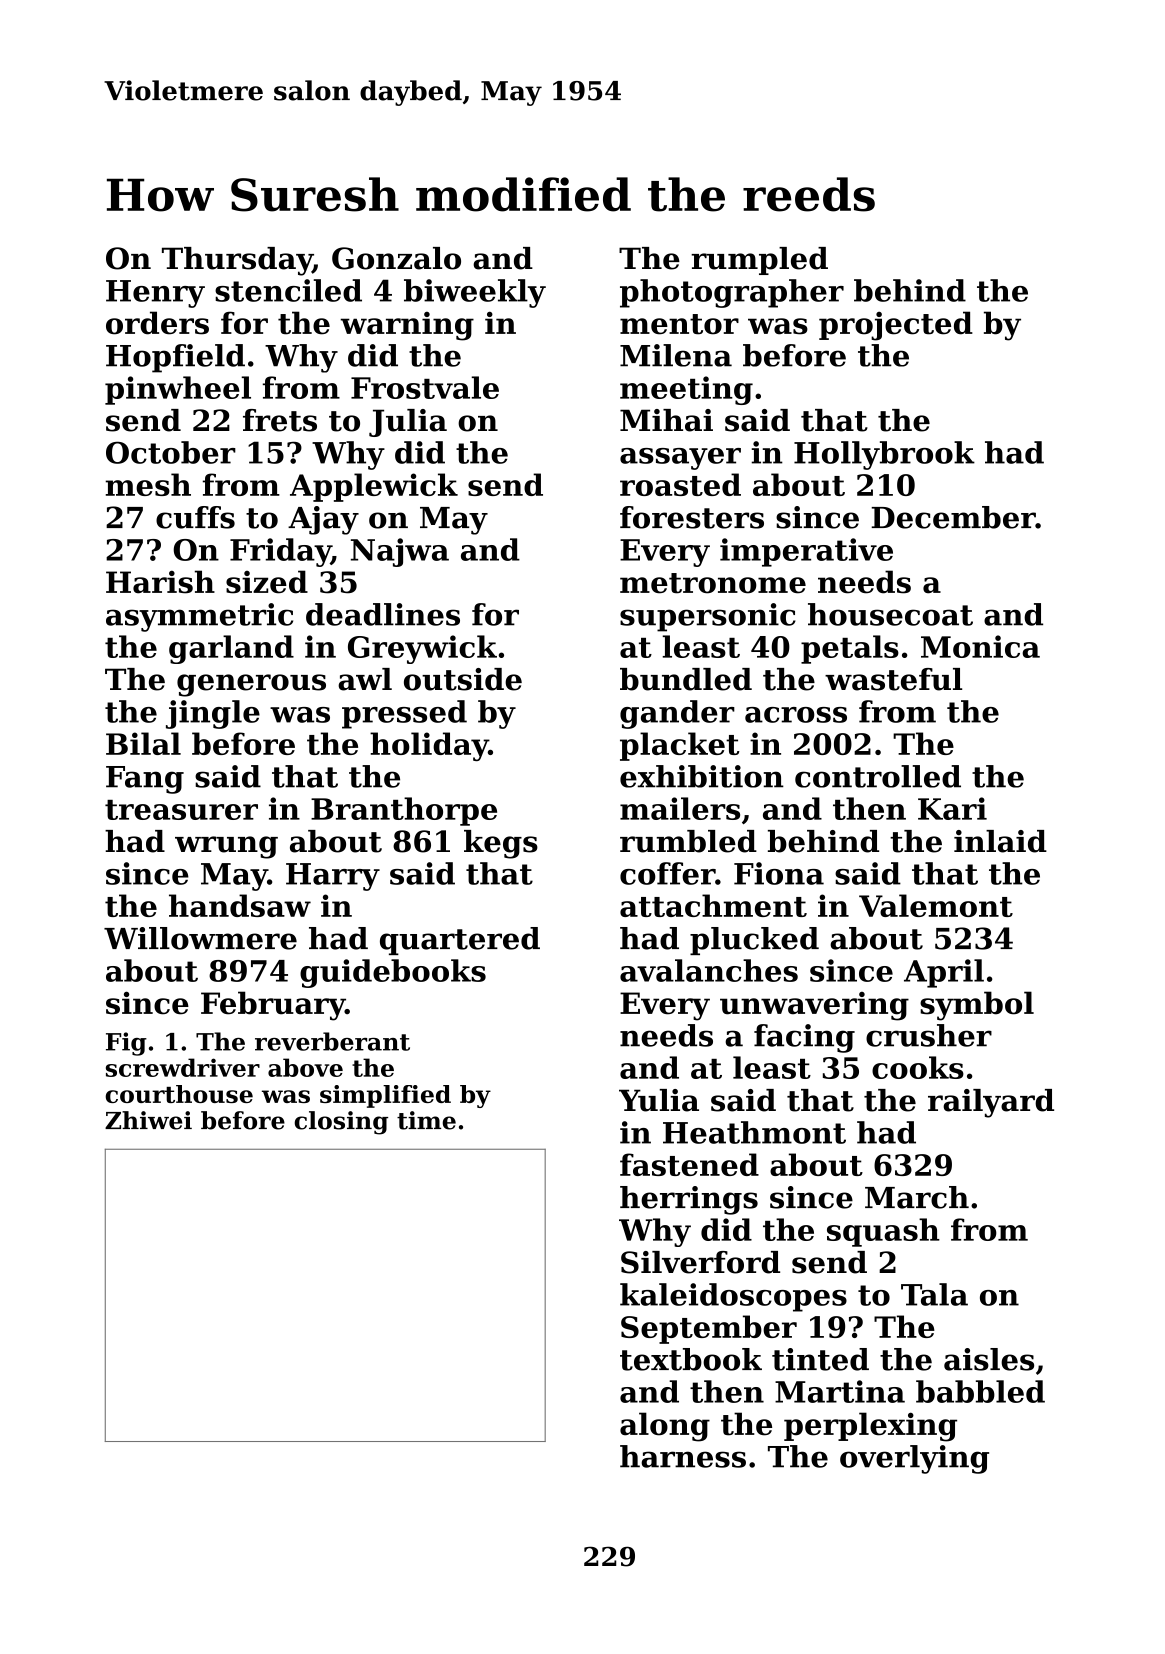  What do you see at coordinates (148, 1120) in the document?
I see `Zhiwei` at bounding box center [148, 1120].
